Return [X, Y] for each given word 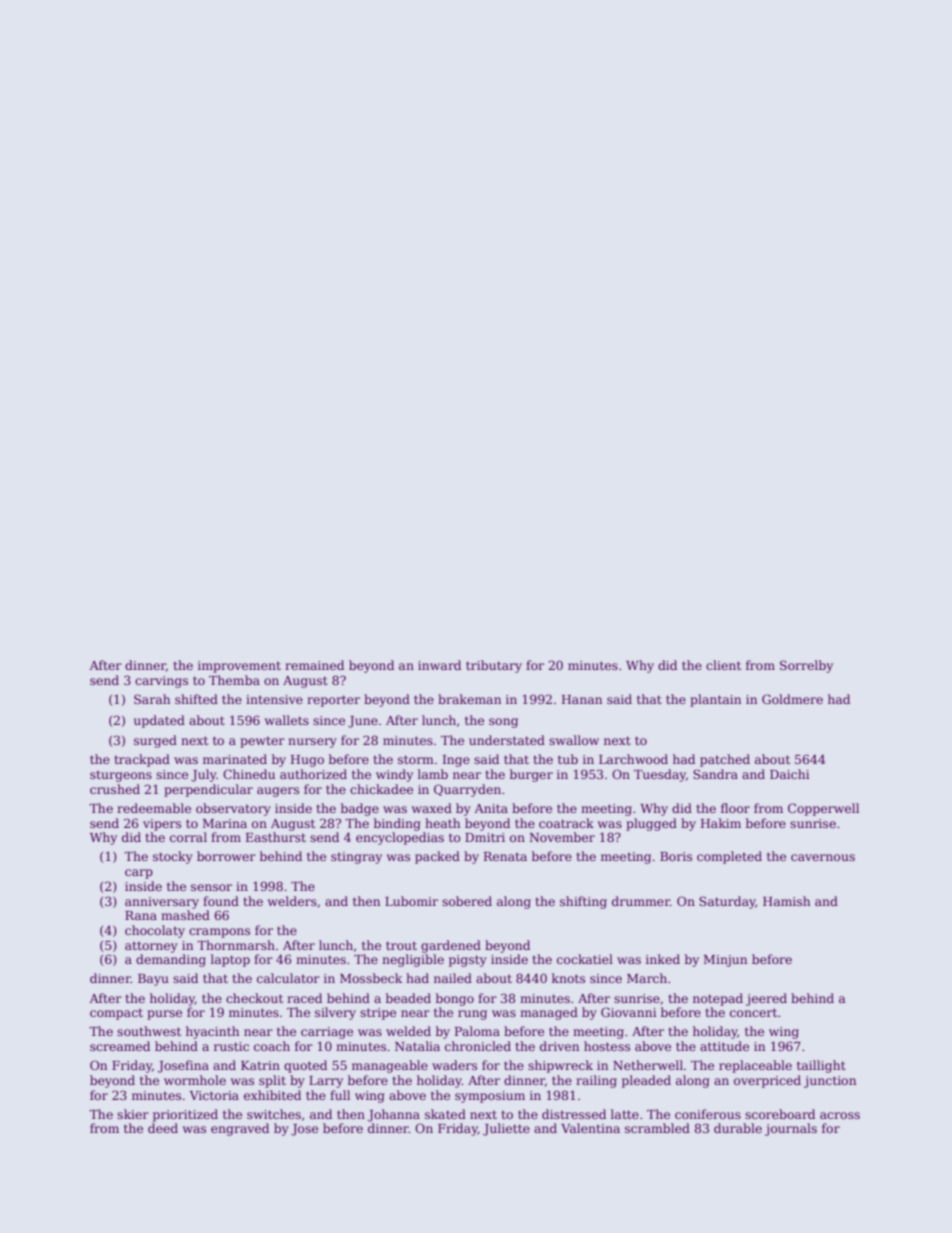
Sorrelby [806, 666]
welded [408, 1031]
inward [439, 665]
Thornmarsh [236, 945]
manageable [390, 1066]
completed [729, 857]
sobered [467, 901]
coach [272, 1046]
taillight [821, 1066]
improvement [239, 667]
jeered [766, 999]
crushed [115, 789]
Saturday [727, 902]
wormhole [195, 1080]
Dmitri [485, 837]
